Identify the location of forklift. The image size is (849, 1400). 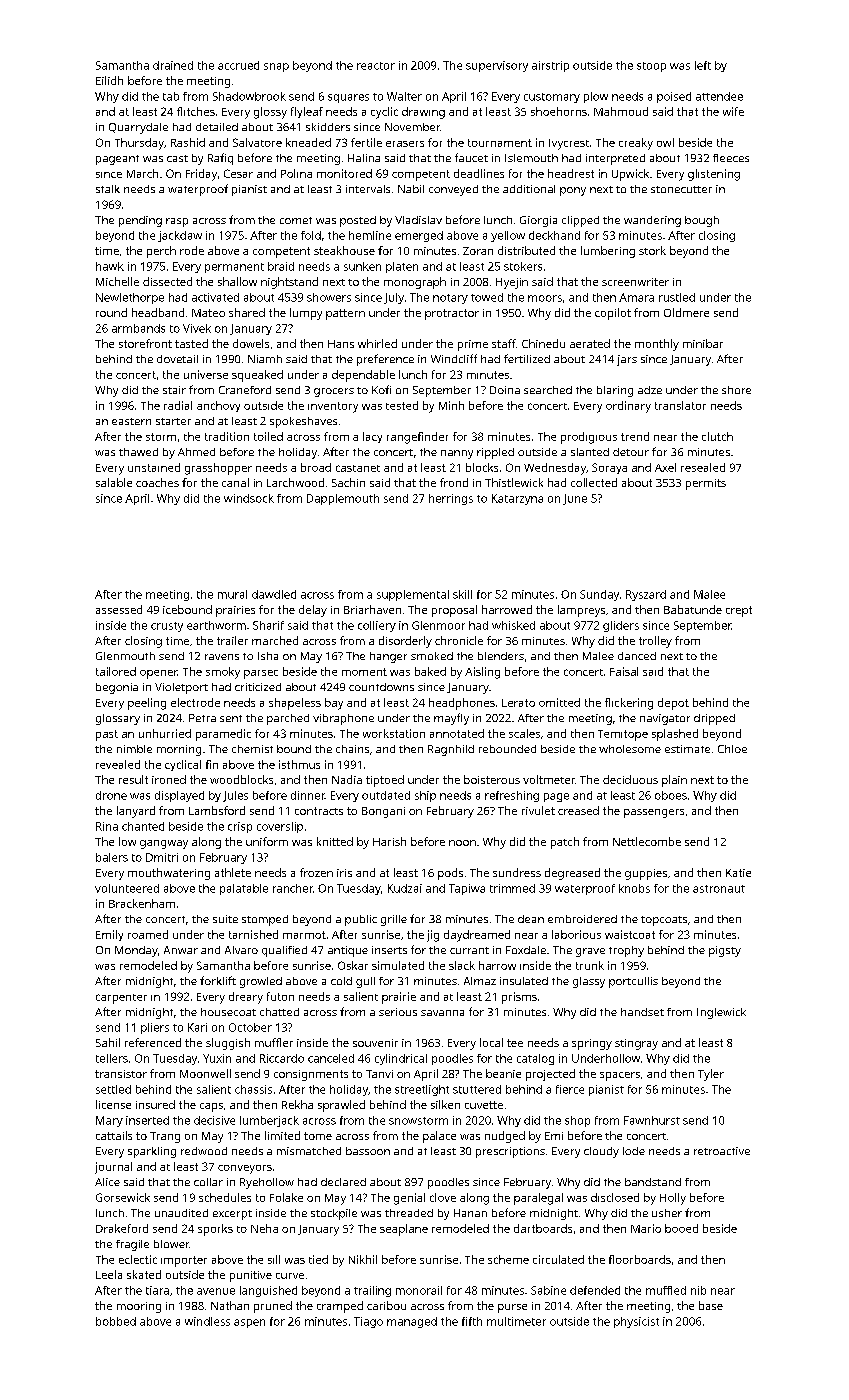
(218, 980).
